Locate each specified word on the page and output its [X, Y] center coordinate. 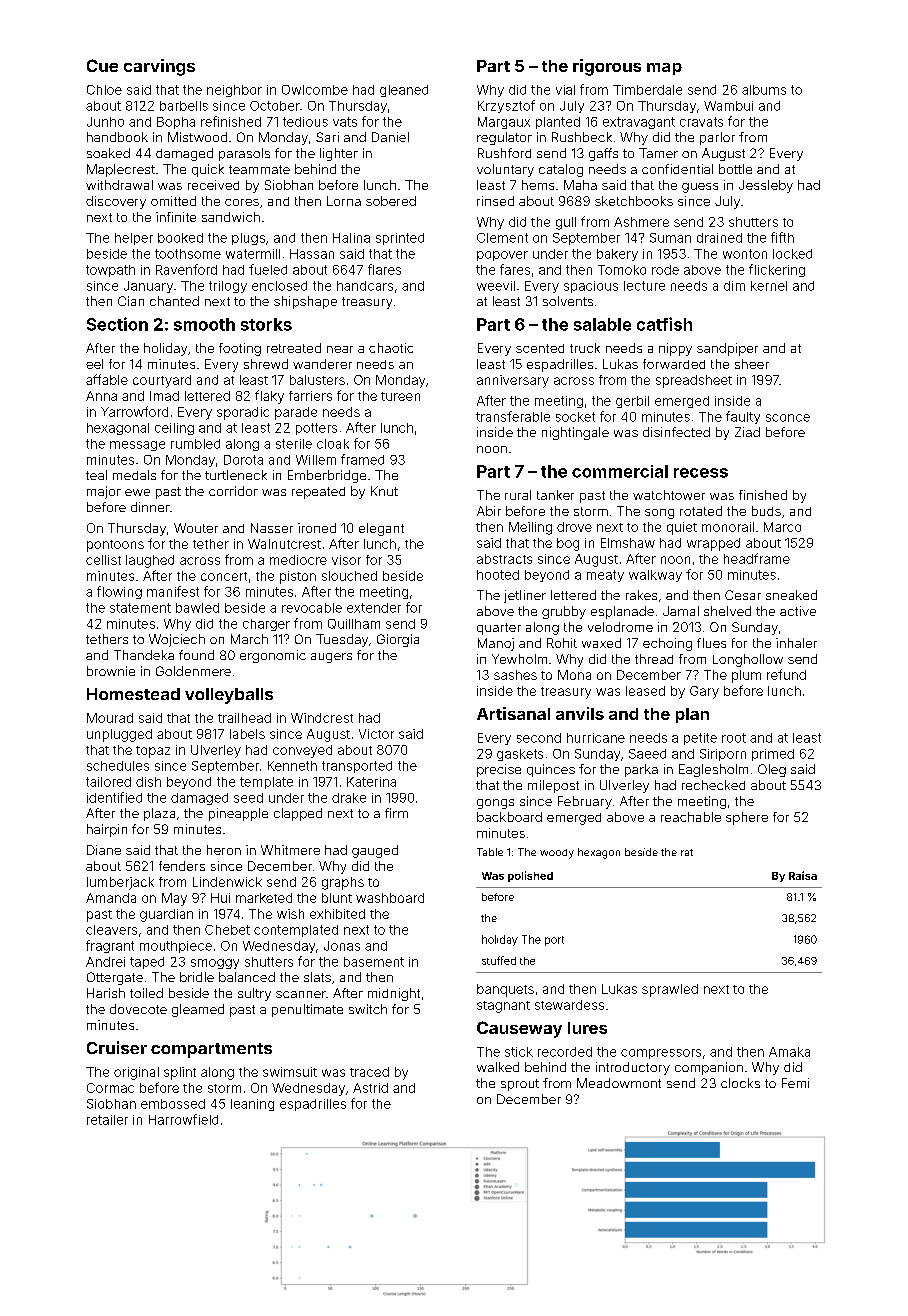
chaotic [391, 348]
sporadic [243, 413]
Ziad [747, 432]
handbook [117, 137]
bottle [735, 169]
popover [502, 256]
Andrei [105, 962]
